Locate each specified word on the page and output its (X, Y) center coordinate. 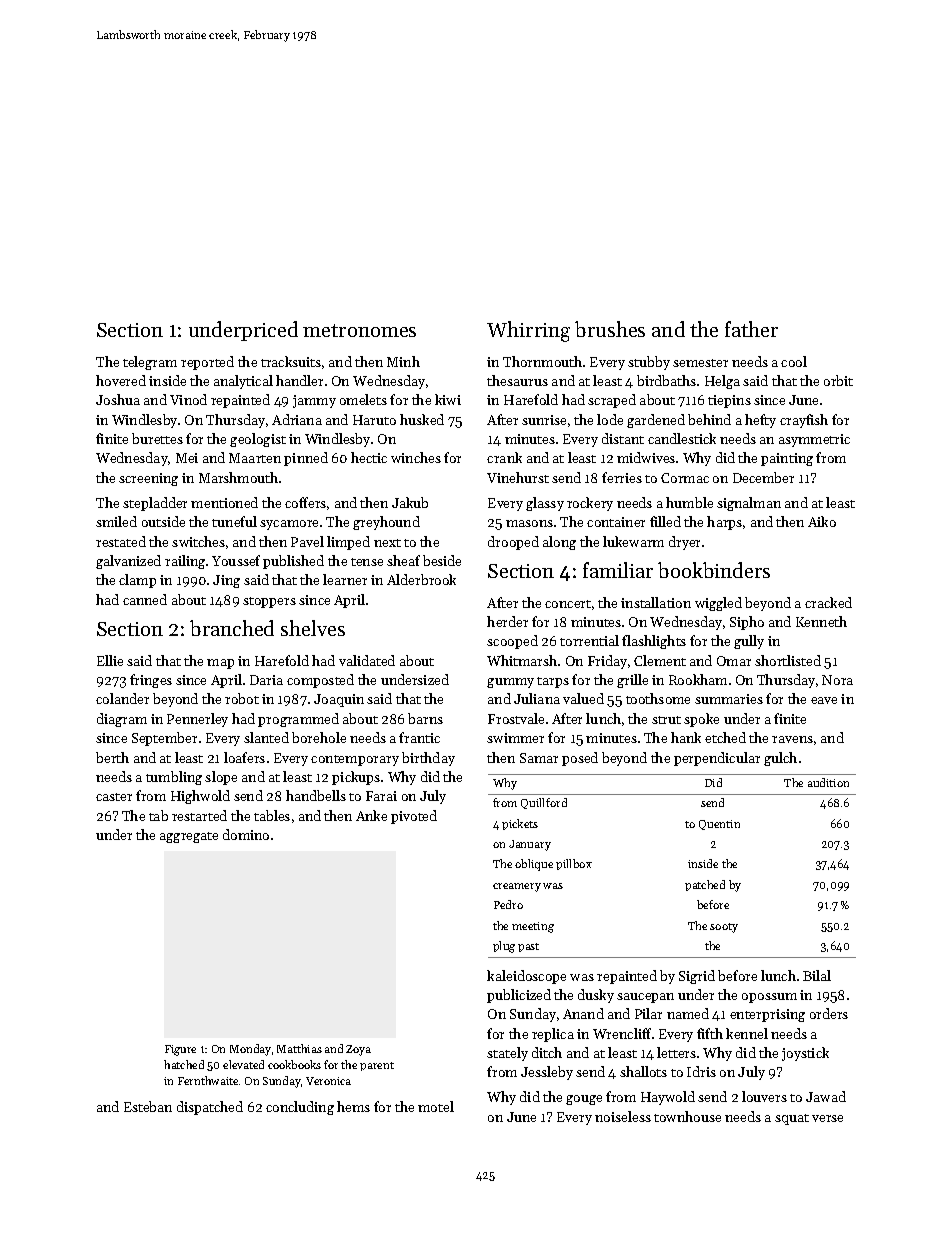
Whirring (528, 331)
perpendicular (717, 759)
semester (700, 363)
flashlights (654, 642)
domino (246, 834)
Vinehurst (518, 477)
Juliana (537, 698)
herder (507, 621)
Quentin (719, 825)
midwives (646, 457)
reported (207, 363)
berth (112, 757)
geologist (258, 440)
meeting (533, 927)
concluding (300, 1108)
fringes (151, 681)
